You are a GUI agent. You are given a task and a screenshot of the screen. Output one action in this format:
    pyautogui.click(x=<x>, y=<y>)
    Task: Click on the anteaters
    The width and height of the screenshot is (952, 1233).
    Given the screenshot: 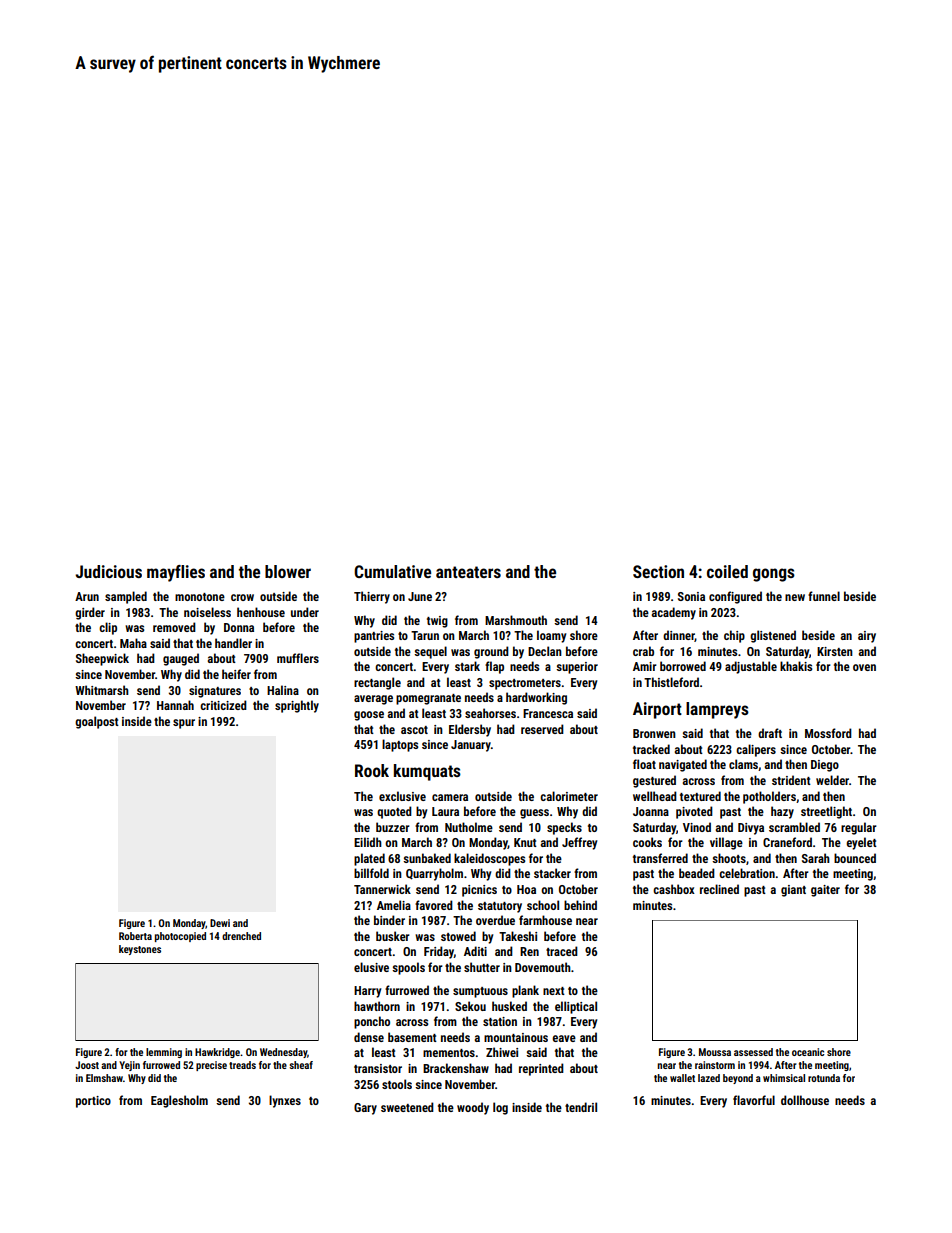 What is the action you would take?
    pyautogui.click(x=468, y=572)
